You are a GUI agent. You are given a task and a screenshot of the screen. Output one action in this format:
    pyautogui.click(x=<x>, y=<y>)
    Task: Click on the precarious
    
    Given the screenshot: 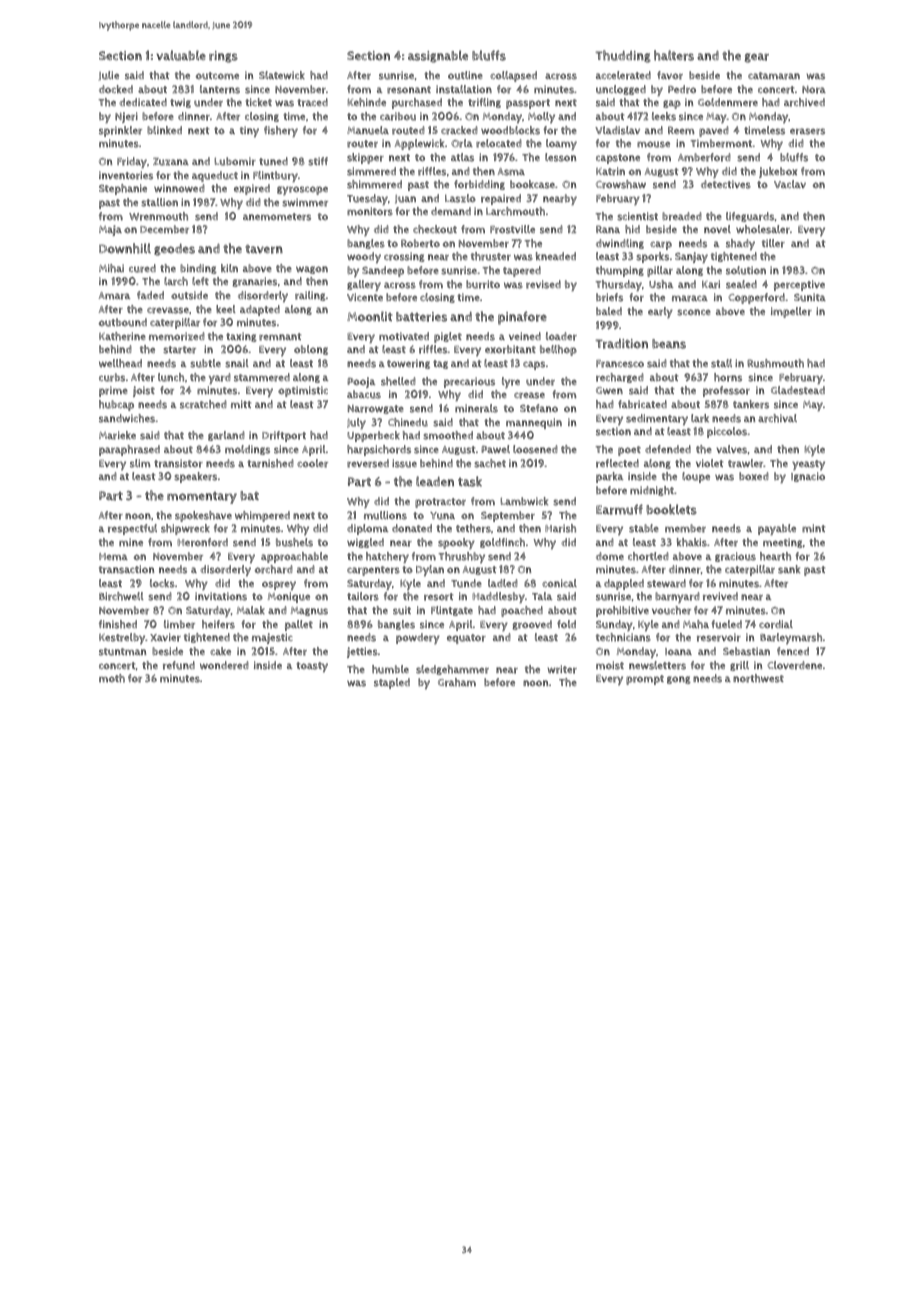 What is the action you would take?
    pyautogui.click(x=469, y=382)
